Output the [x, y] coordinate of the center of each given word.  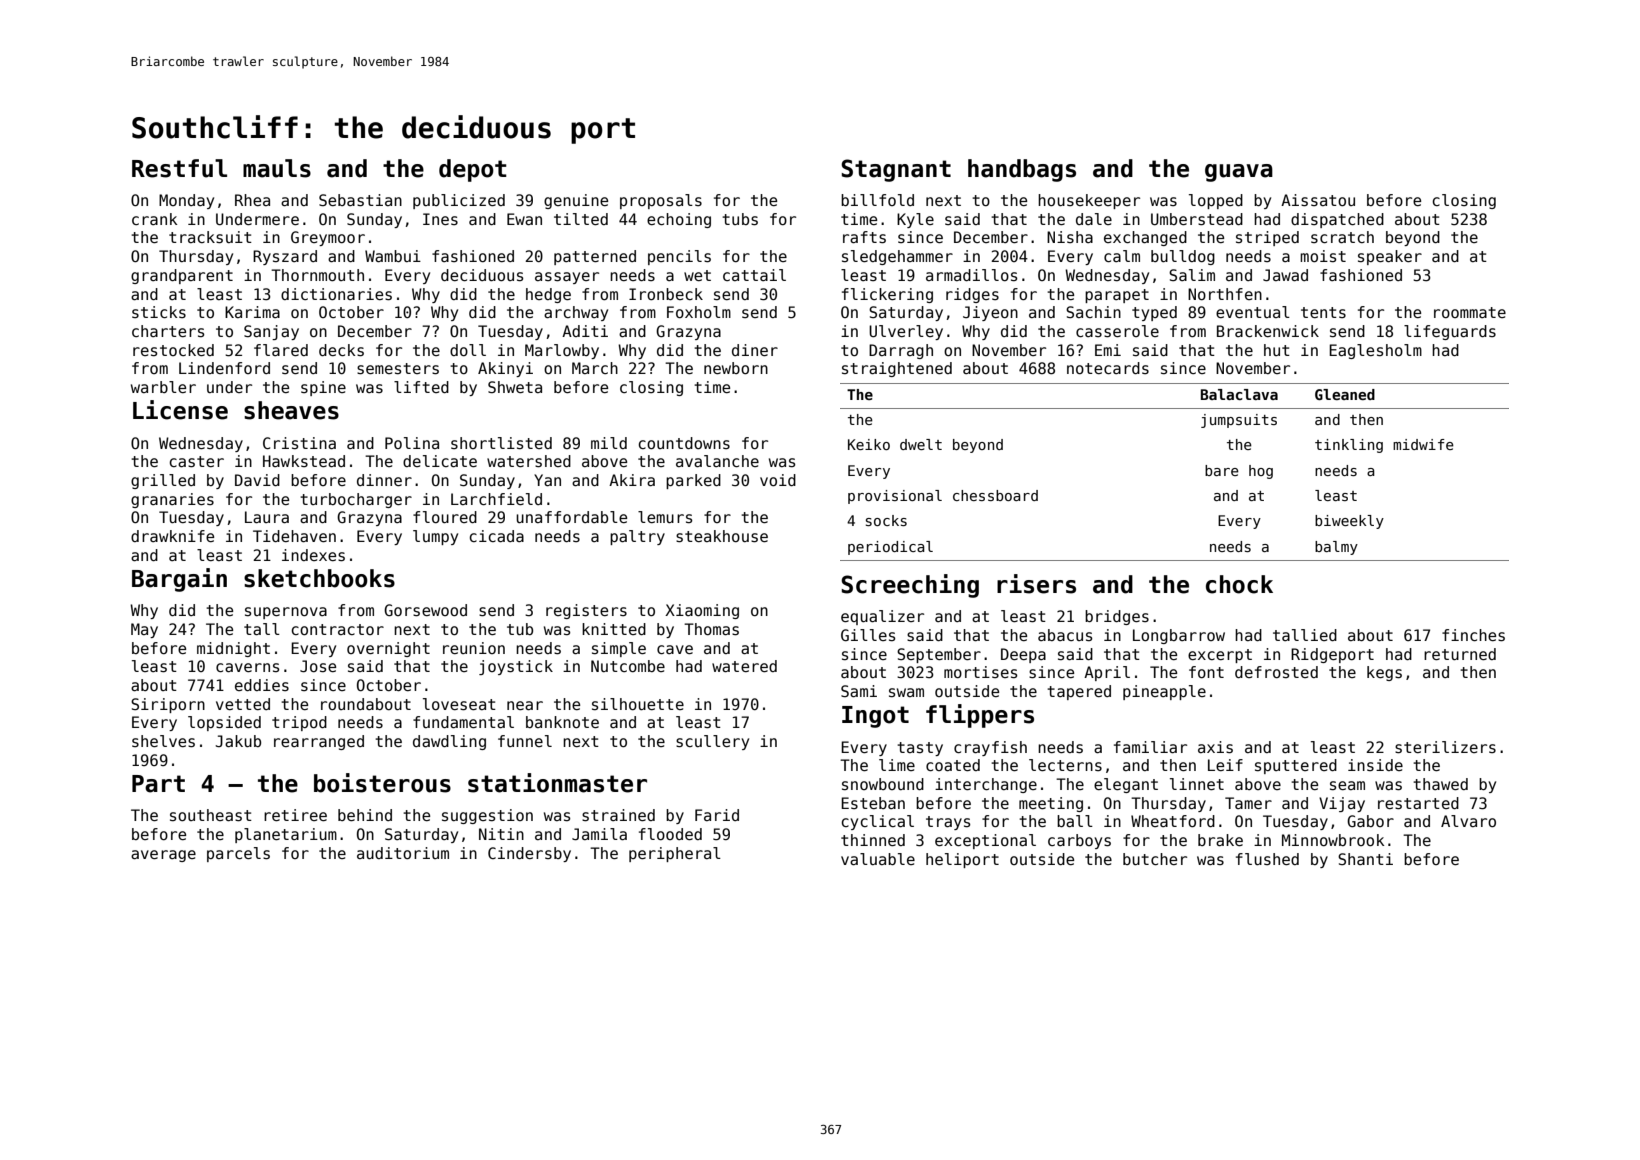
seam [1347, 785]
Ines [440, 219]
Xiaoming [702, 611]
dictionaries [336, 294]
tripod [299, 723]
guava [1239, 173]
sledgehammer [897, 257]
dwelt [921, 444]
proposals [661, 201]
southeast [211, 815]
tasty [920, 749]
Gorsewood [425, 610]
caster [196, 462]
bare [1222, 470]
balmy [1336, 548]
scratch [1342, 237]
